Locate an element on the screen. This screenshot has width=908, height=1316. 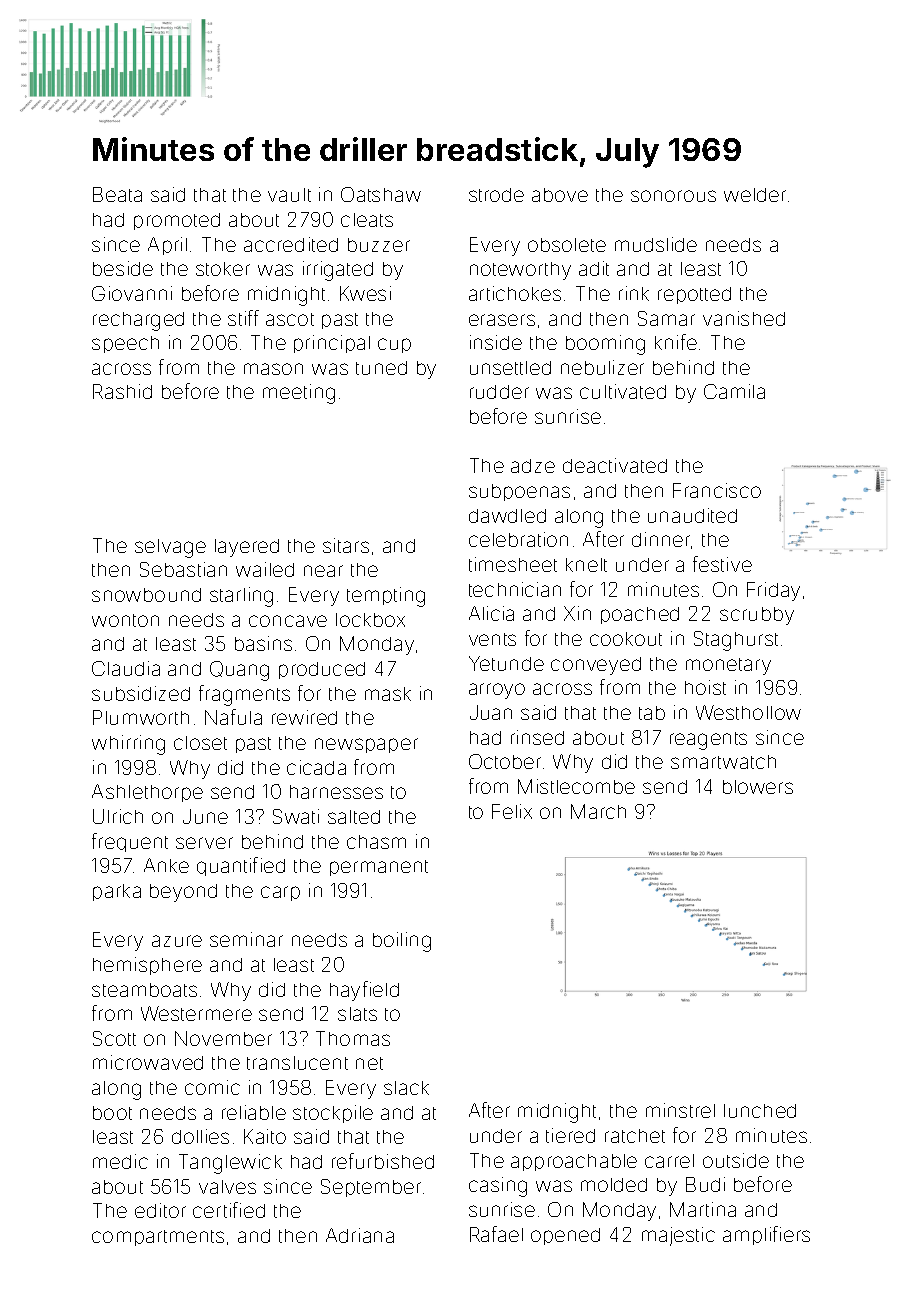
Adriana is located at coordinates (360, 1235).
